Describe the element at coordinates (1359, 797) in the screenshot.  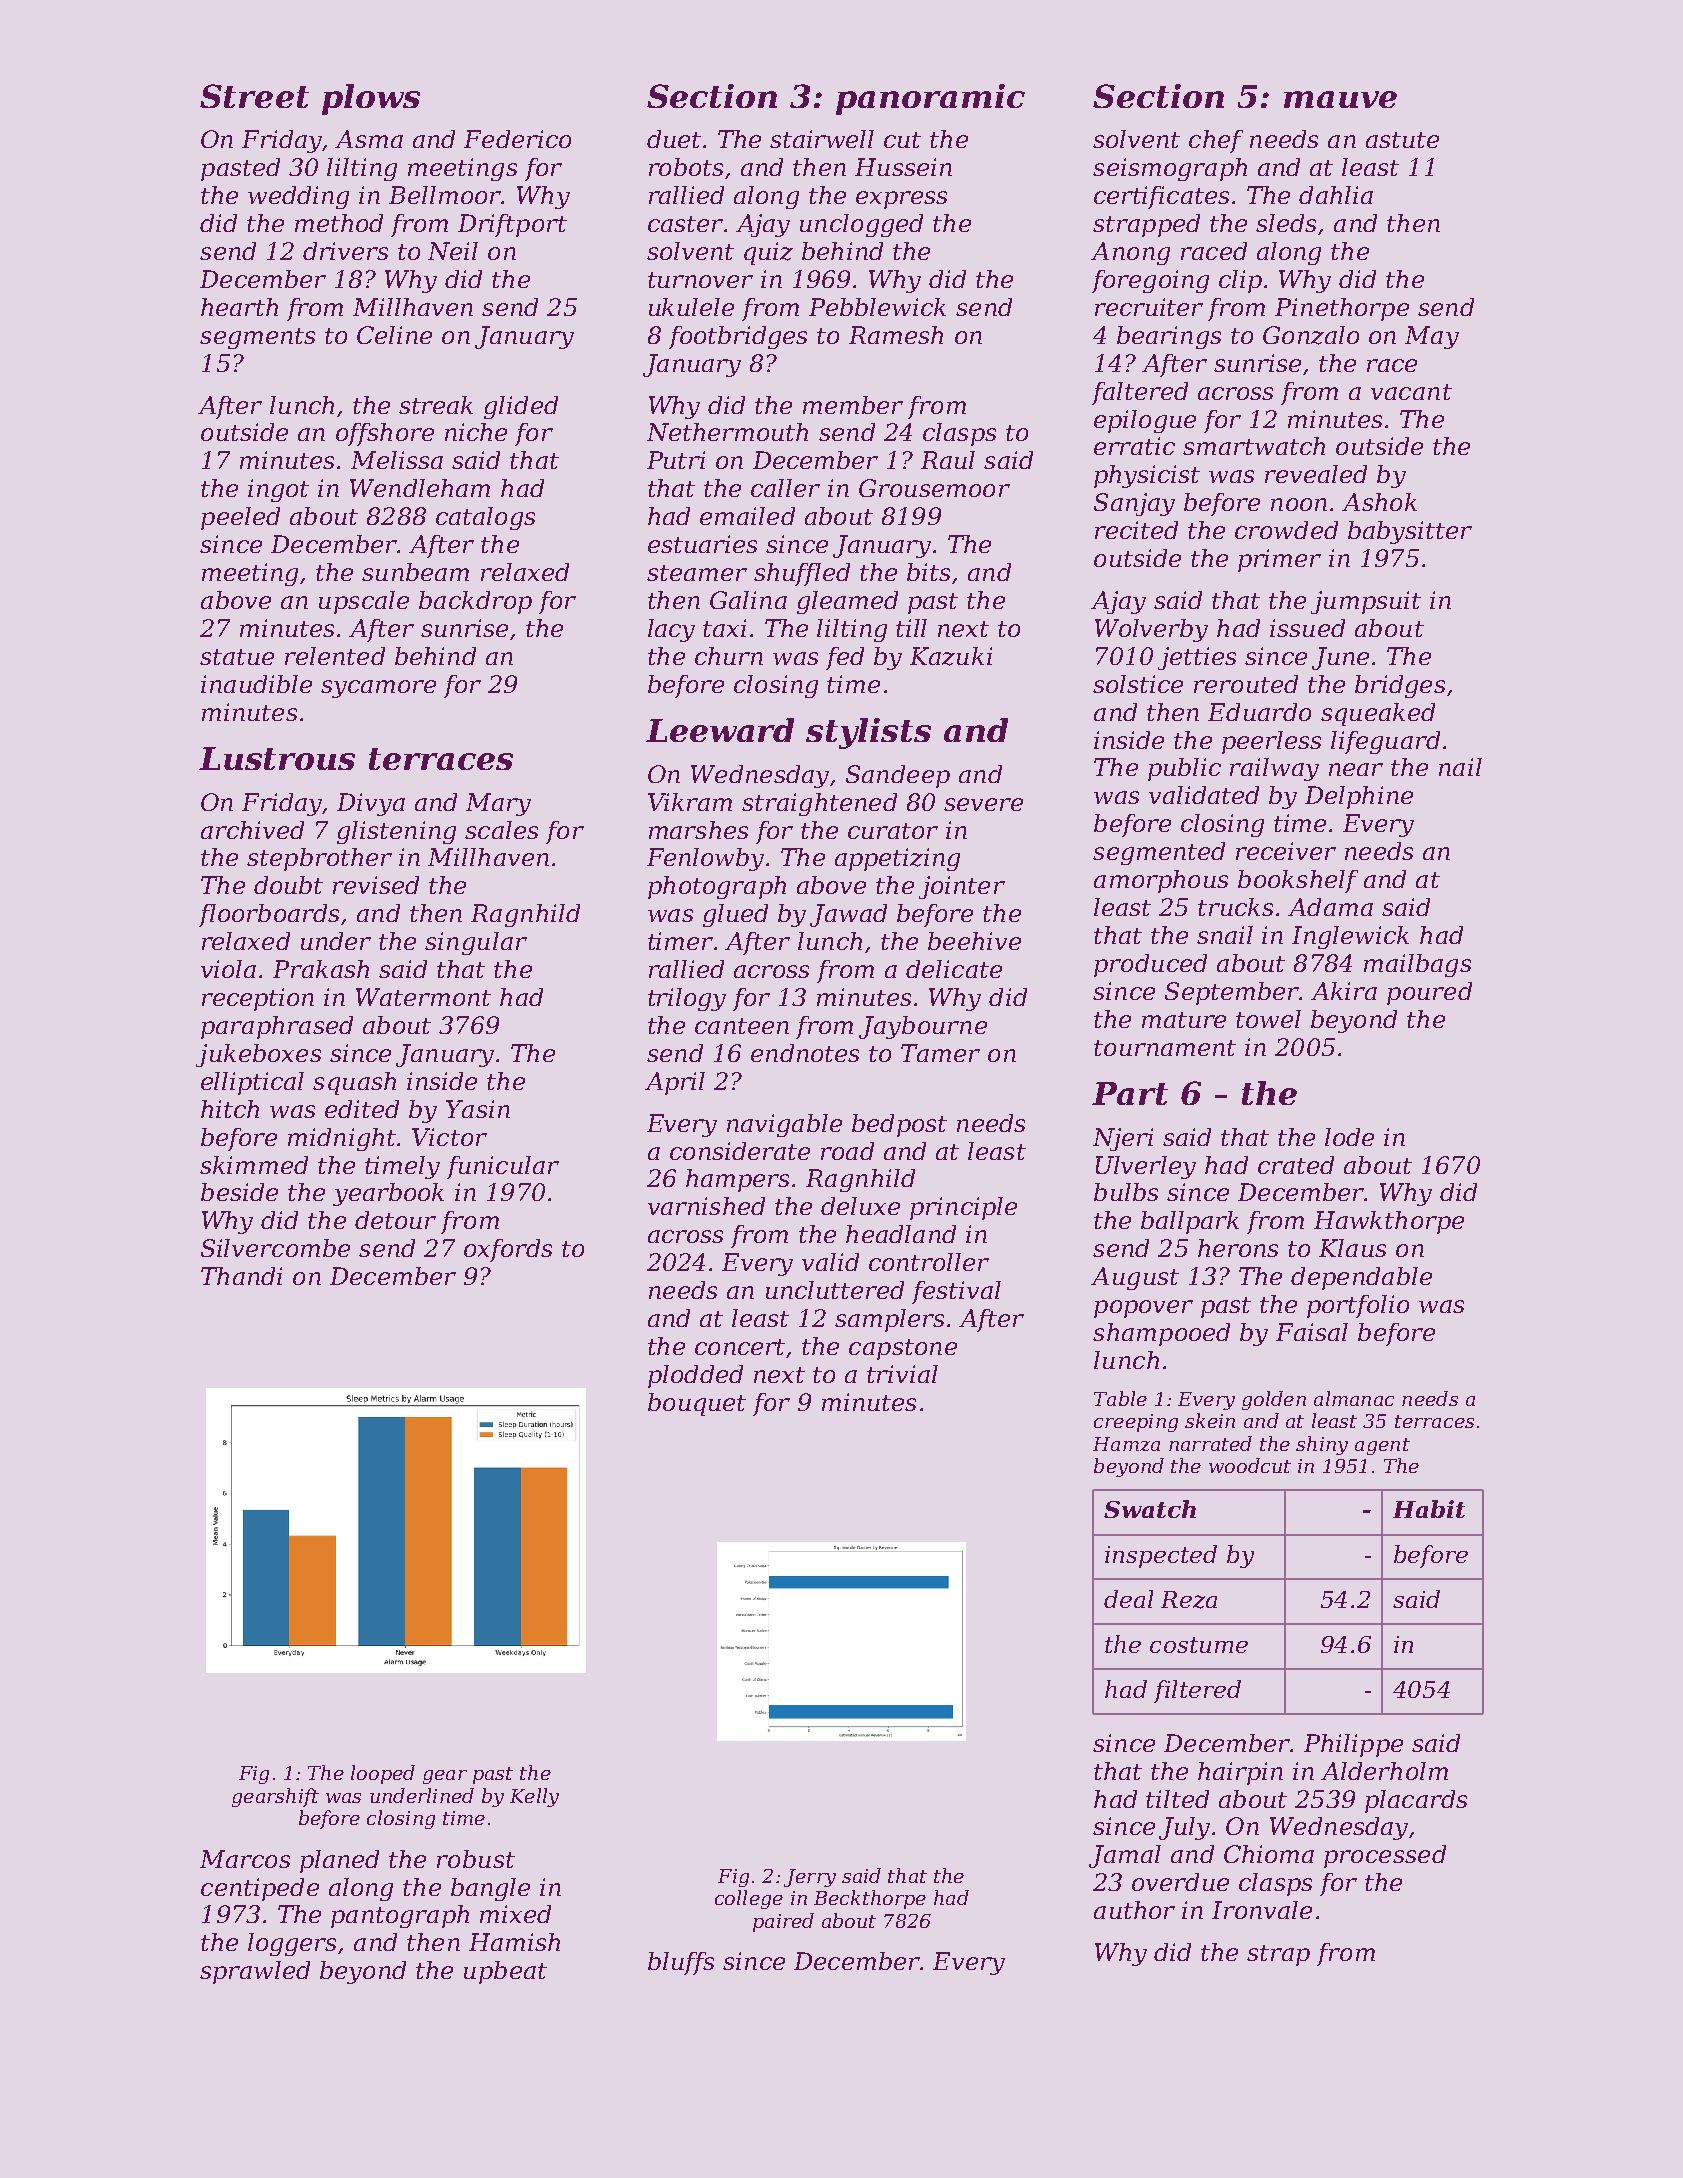
I see `Delphine` at that location.
